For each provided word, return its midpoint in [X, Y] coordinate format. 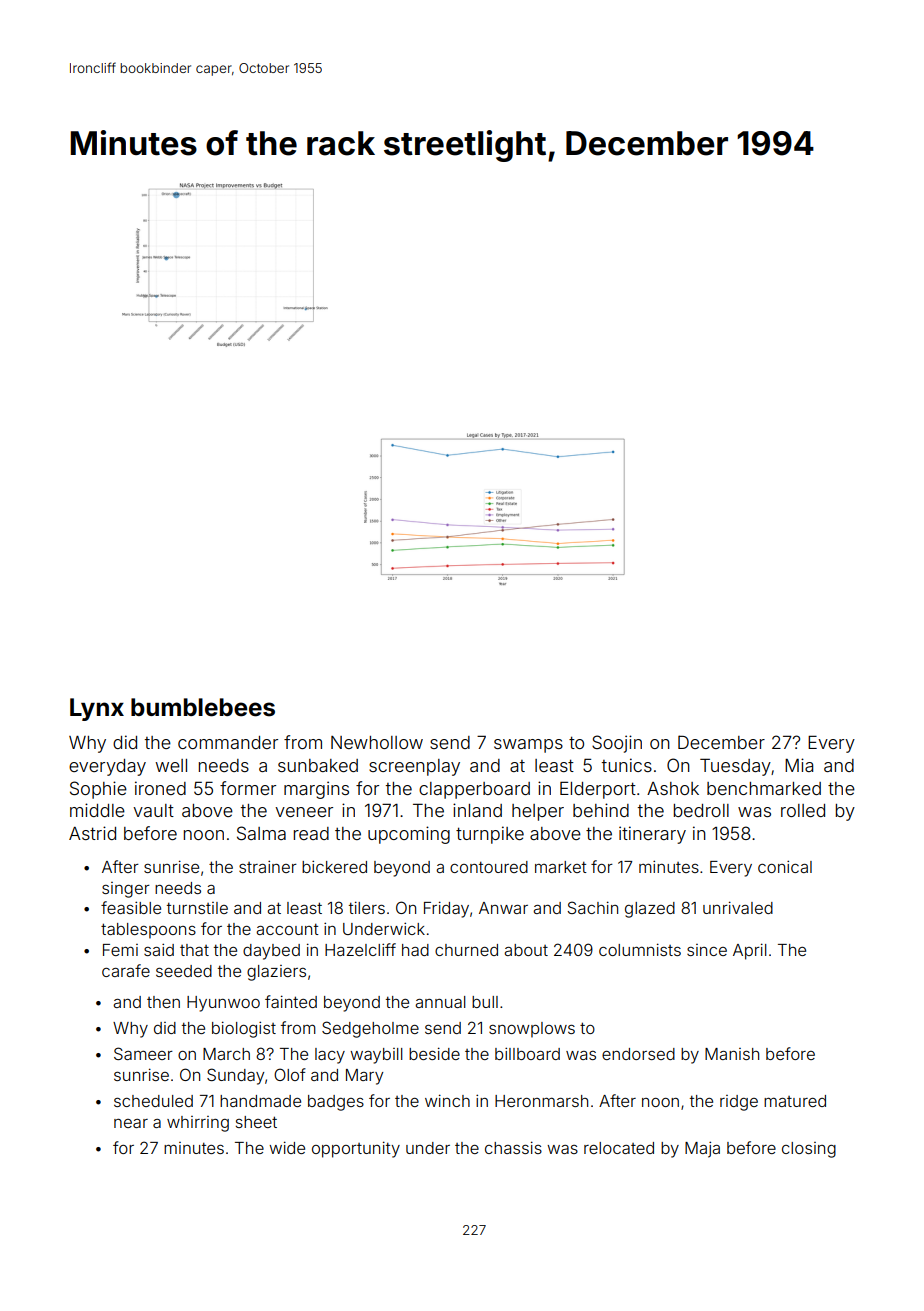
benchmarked [764, 788]
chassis [513, 1147]
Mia [799, 765]
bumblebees [203, 707]
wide [287, 1147]
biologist [244, 1029]
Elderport [598, 790]
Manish [732, 1054]
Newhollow [377, 742]
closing [809, 1150]
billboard [527, 1053]
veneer [304, 812]
